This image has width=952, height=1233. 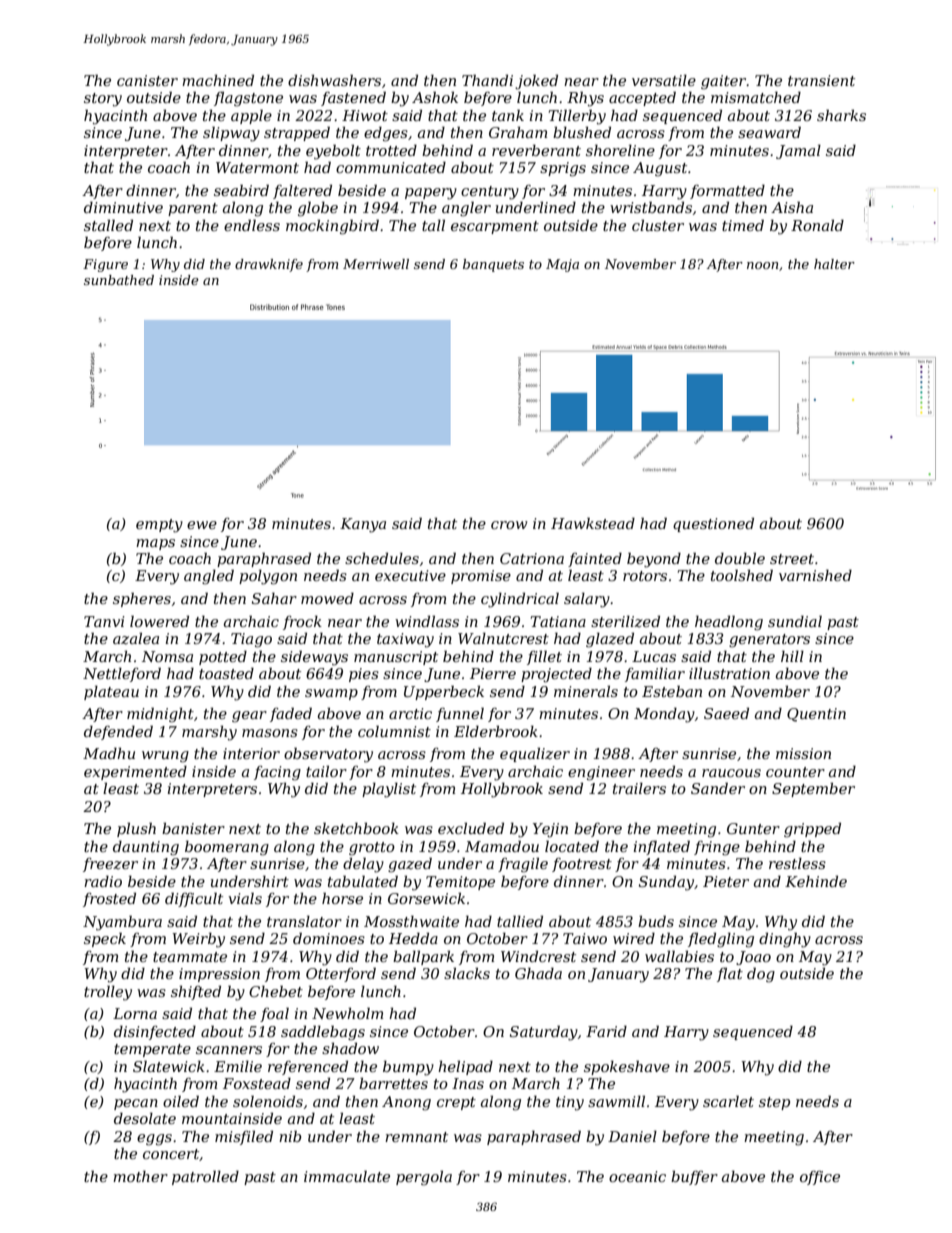 What do you see at coordinates (193, 828) in the image?
I see `banister` at bounding box center [193, 828].
